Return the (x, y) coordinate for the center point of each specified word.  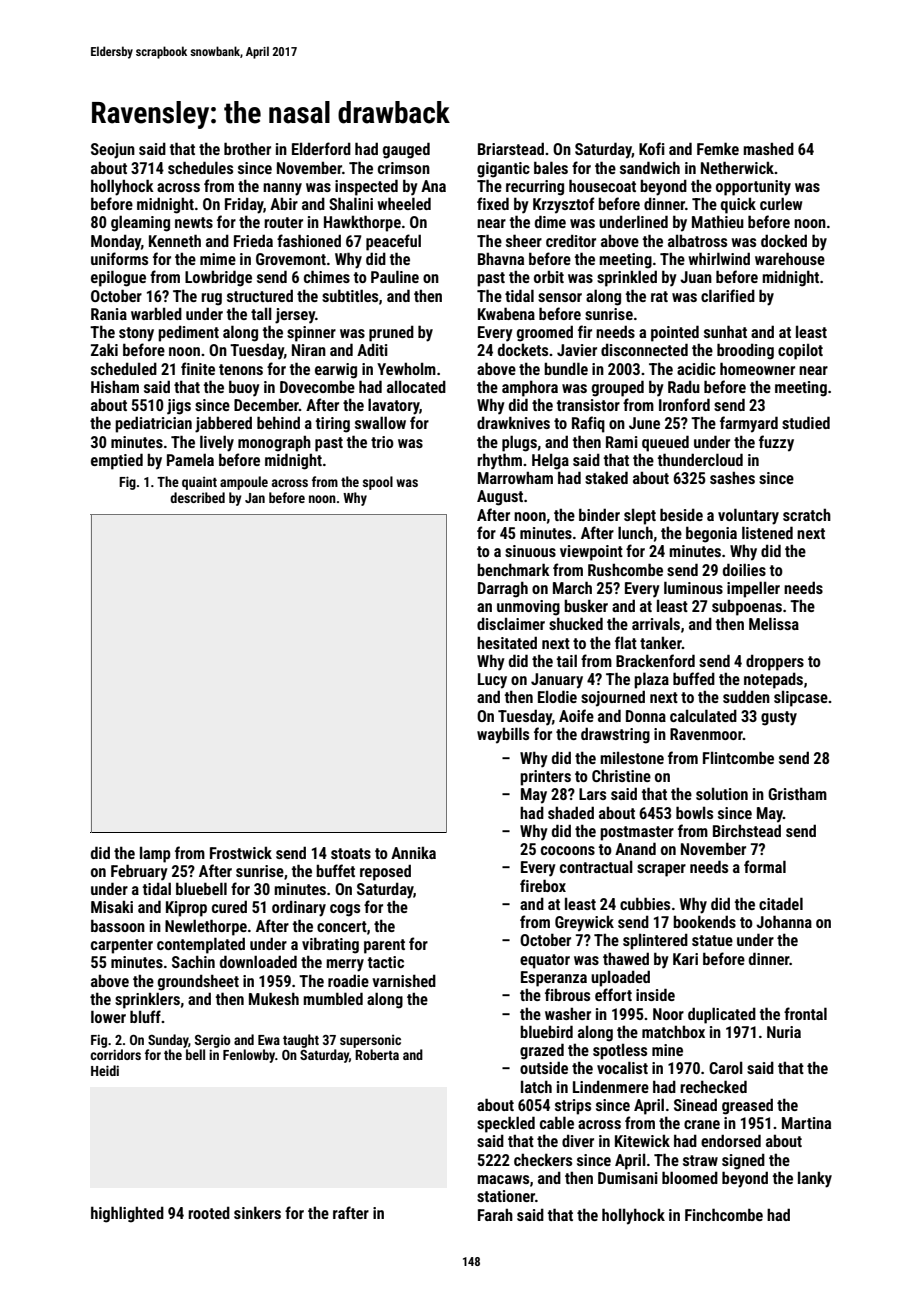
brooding (745, 351)
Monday (116, 242)
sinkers (257, 1212)
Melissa (774, 623)
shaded (571, 812)
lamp (155, 854)
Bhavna (501, 258)
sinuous (530, 551)
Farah (495, 1214)
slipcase (801, 698)
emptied (117, 461)
